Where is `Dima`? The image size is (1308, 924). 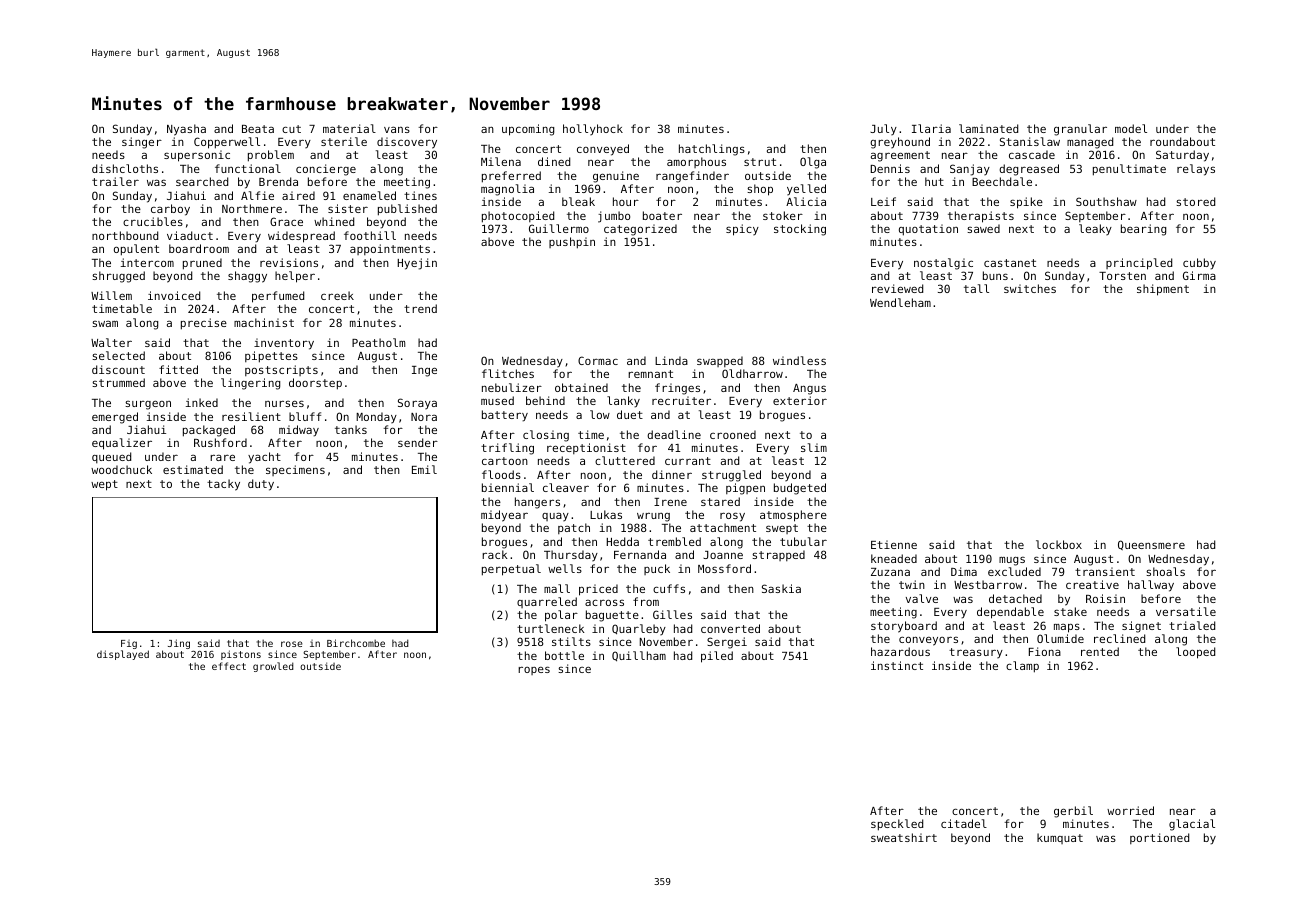
Dima is located at coordinates (964, 571).
